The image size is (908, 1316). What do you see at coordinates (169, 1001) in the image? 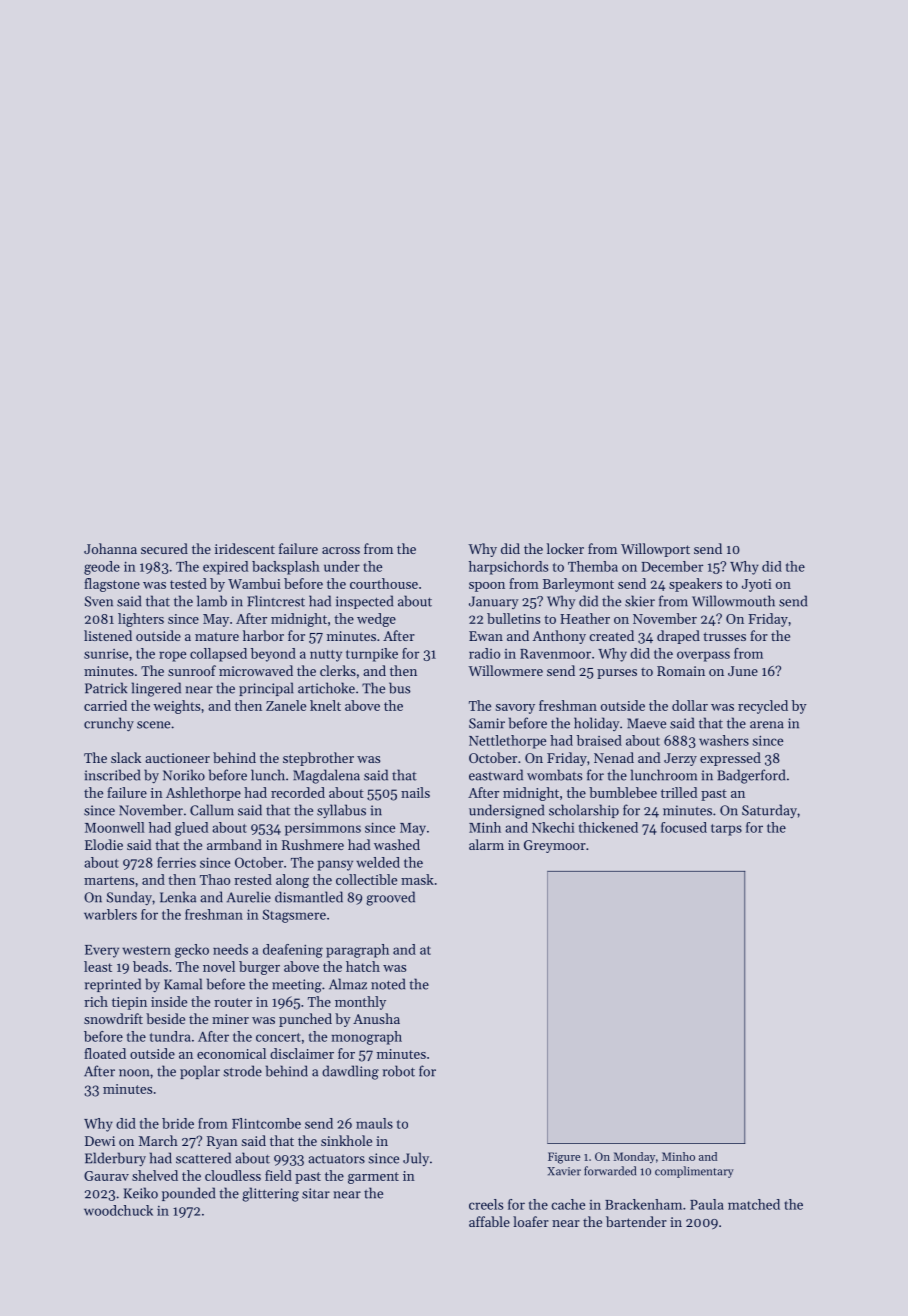
I see `inside` at bounding box center [169, 1001].
